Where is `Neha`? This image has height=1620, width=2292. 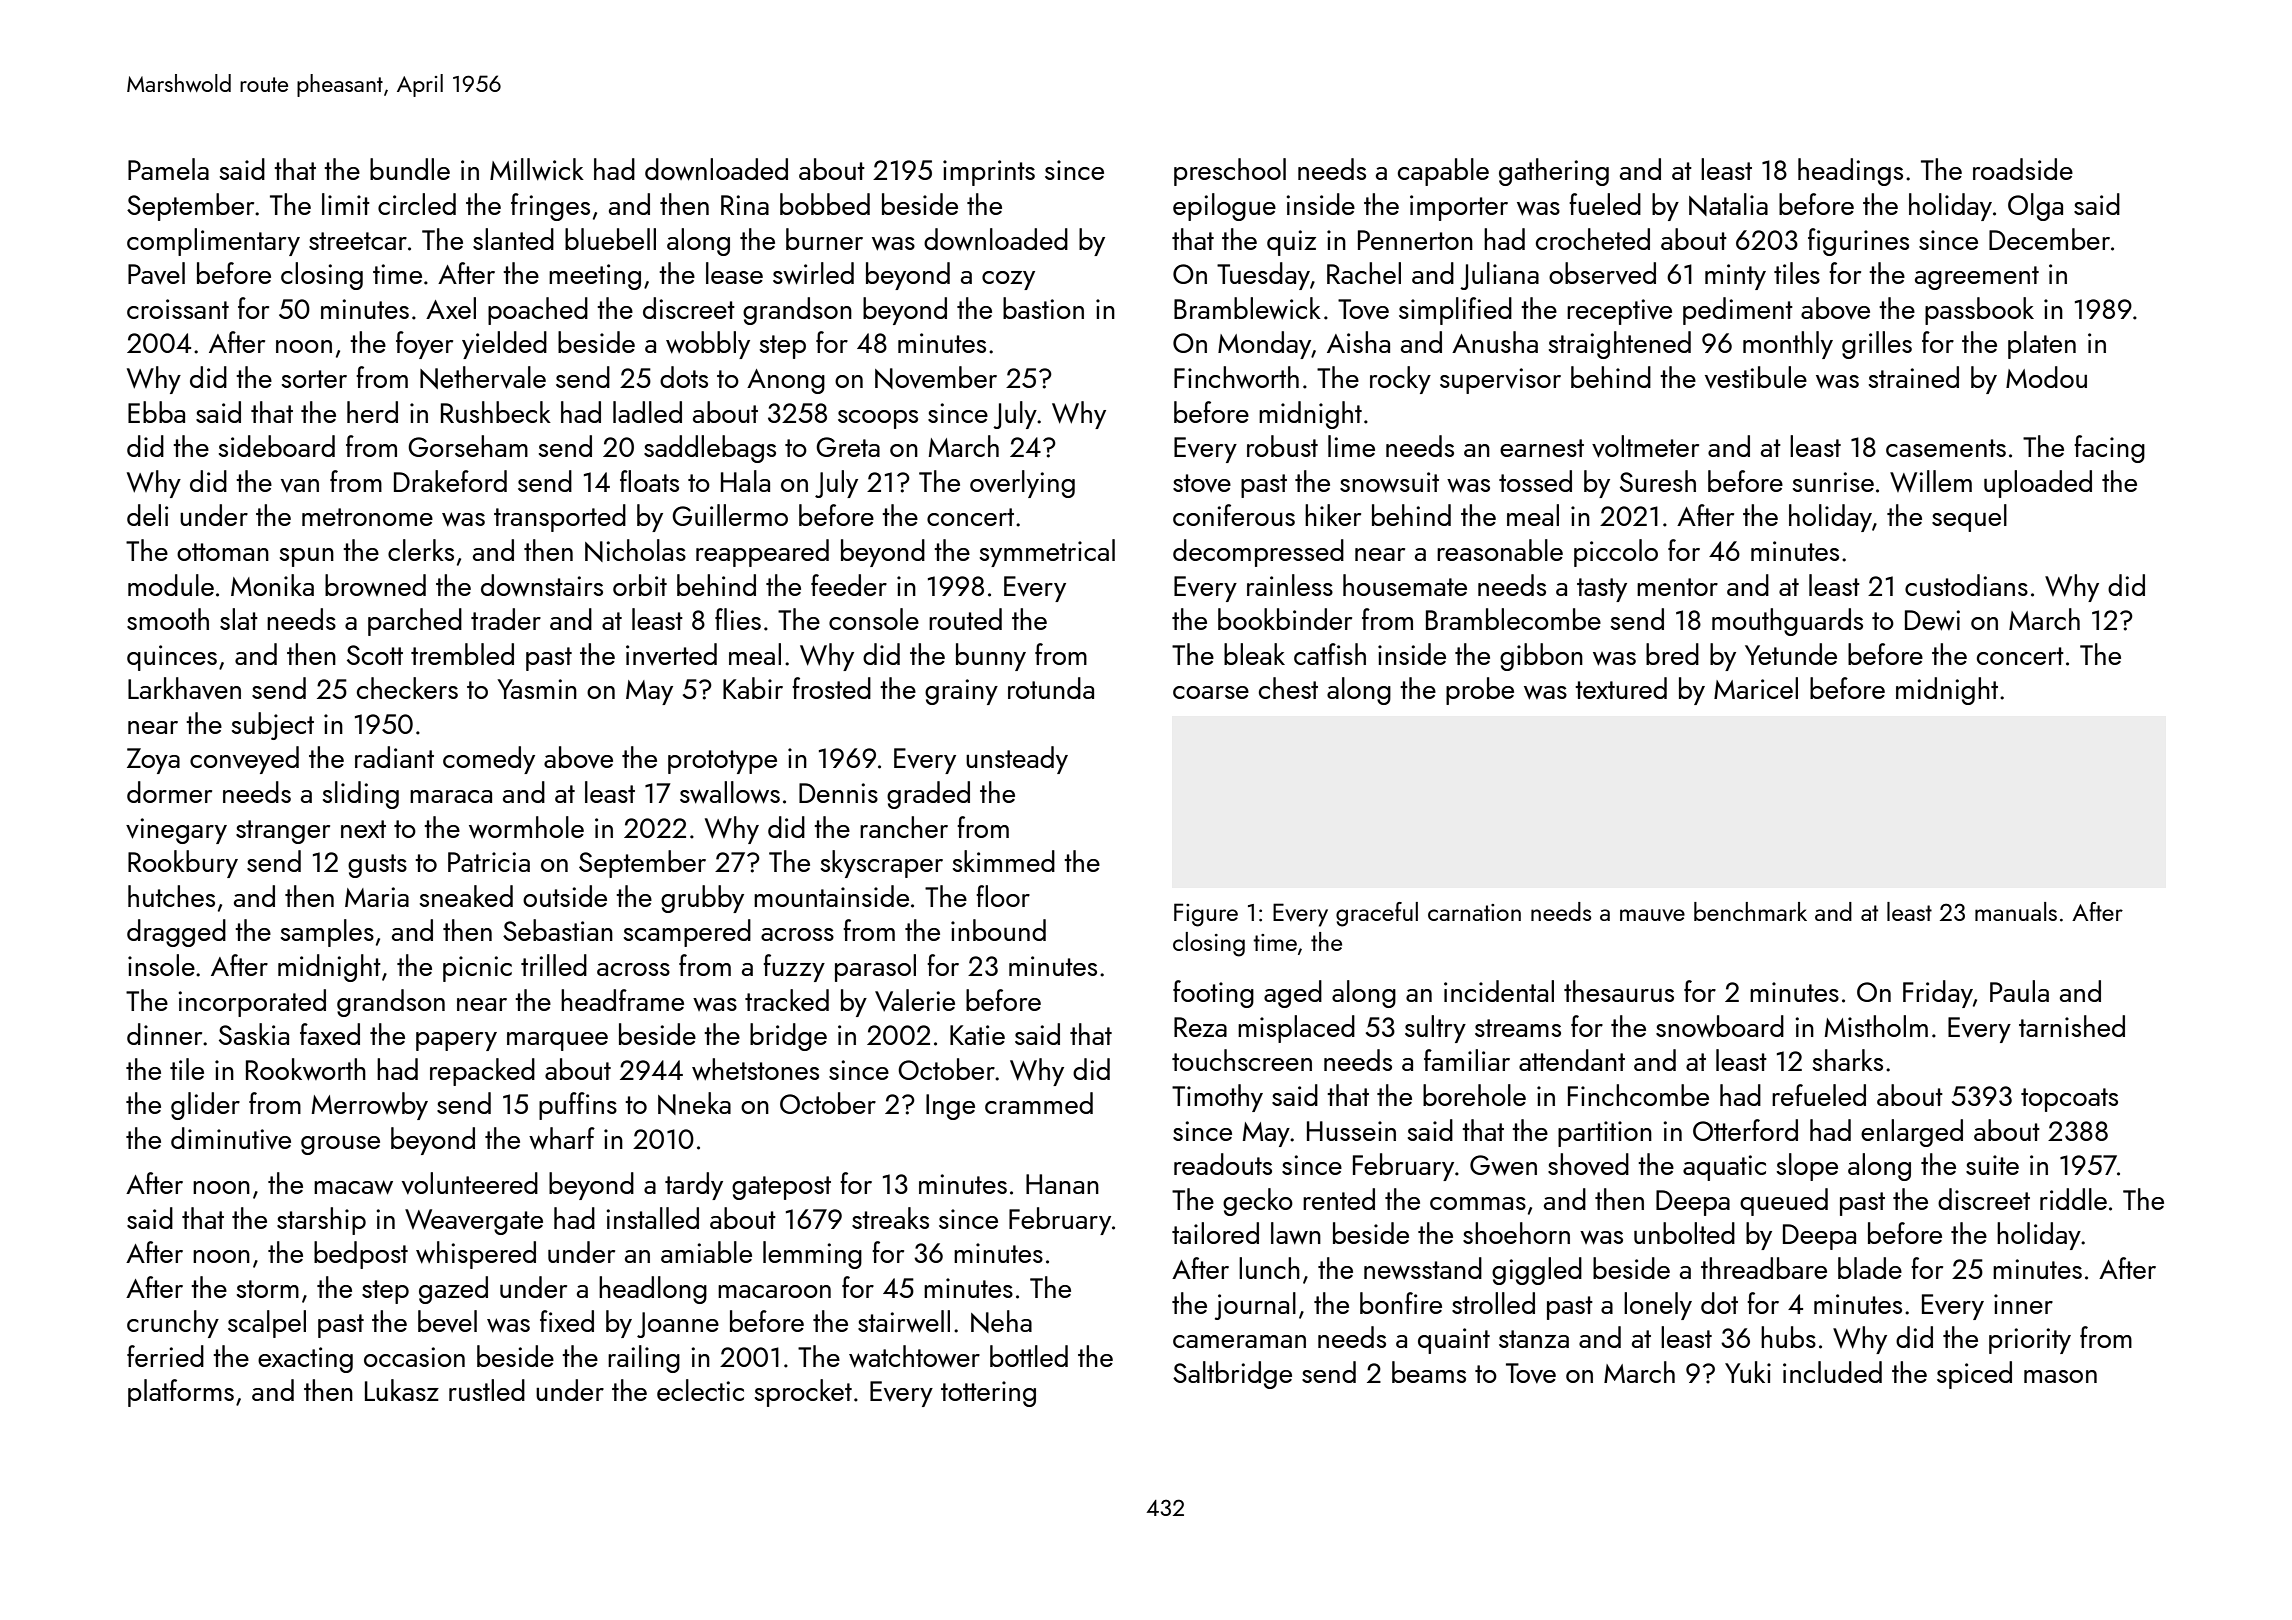
Neha is located at coordinates (1001, 1321).
